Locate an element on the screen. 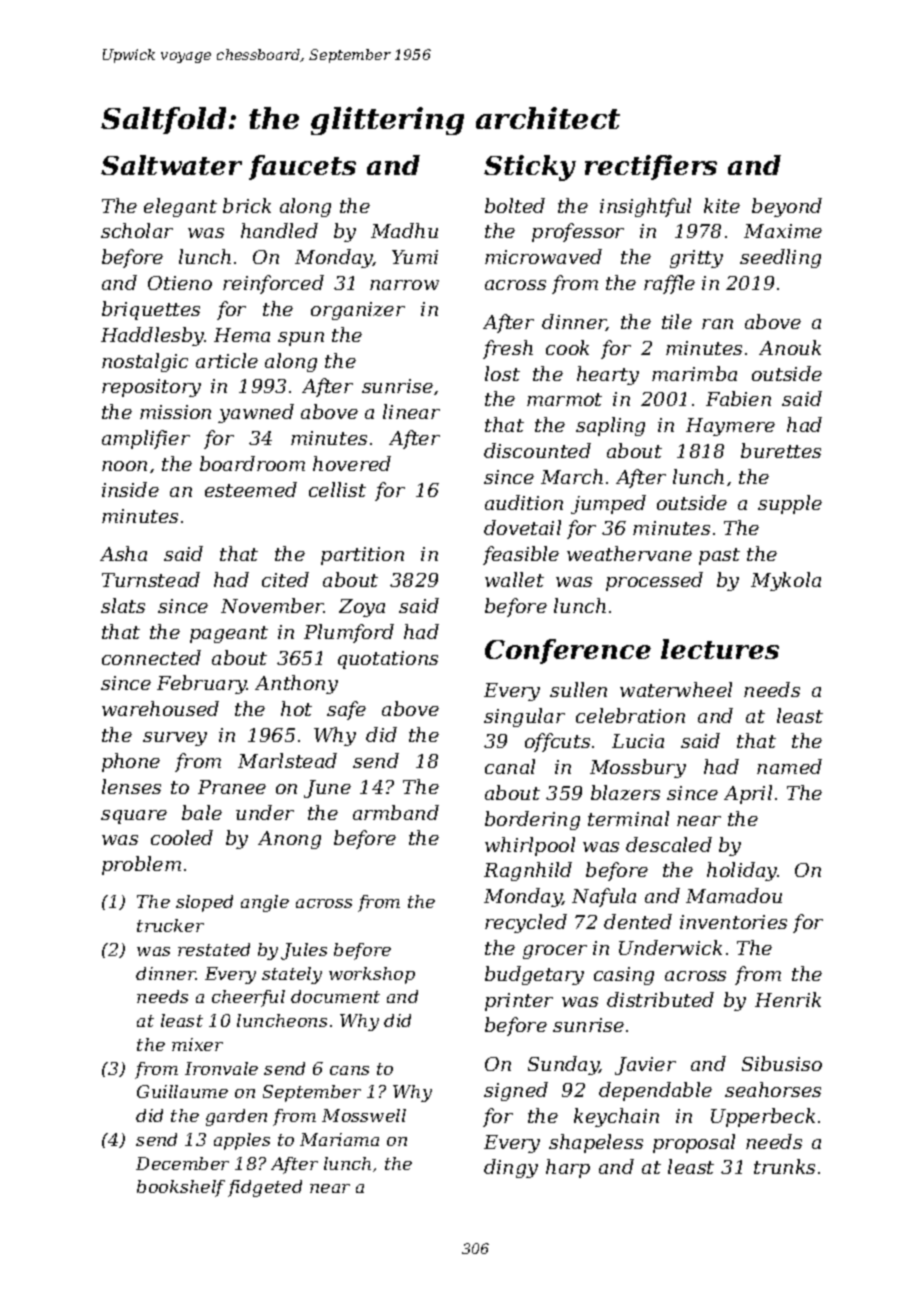 The width and height of the screenshot is (924, 1311). burettes is located at coordinates (781, 450).
